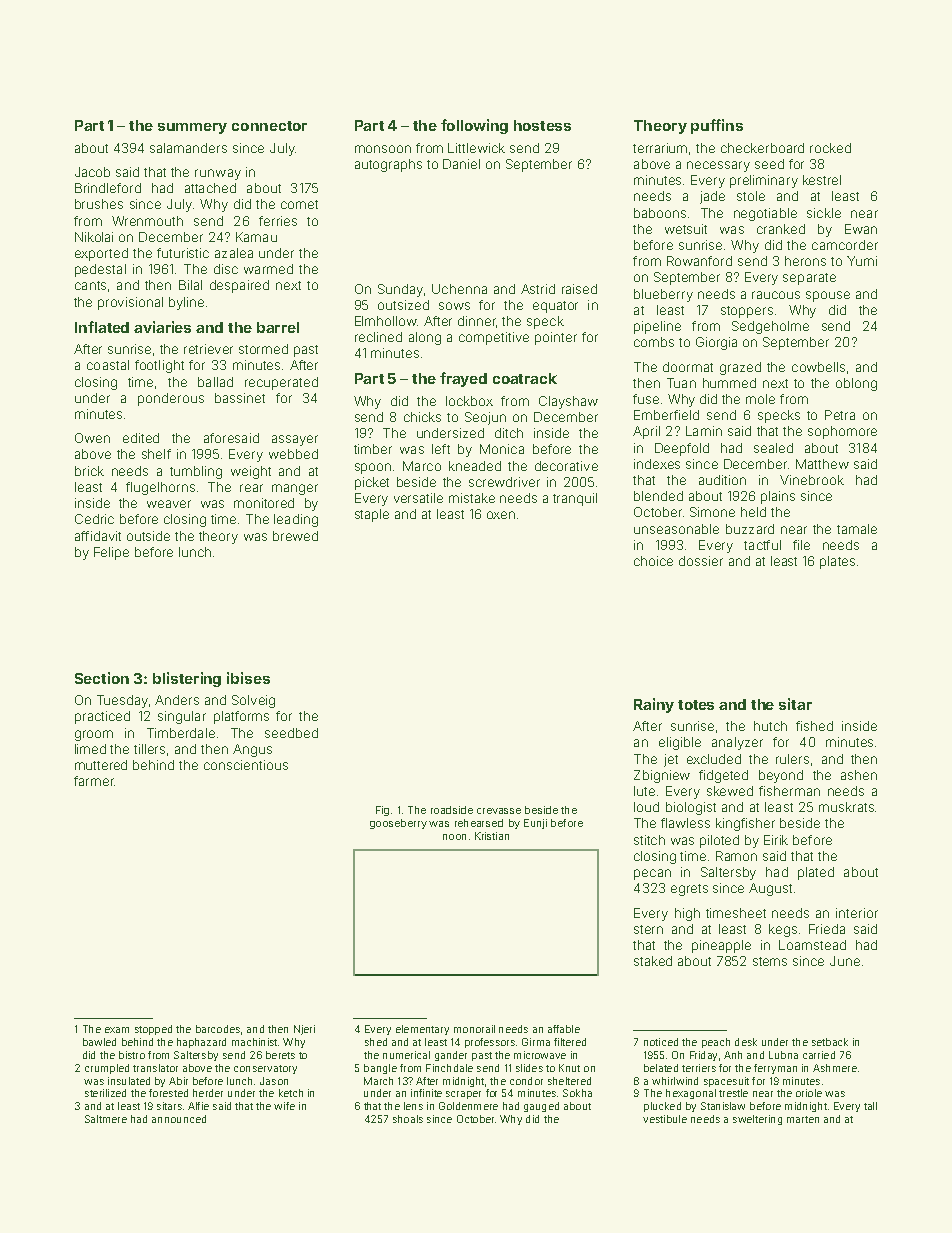  Describe the element at coordinates (837, 562) in the screenshot. I see `plates` at that location.
